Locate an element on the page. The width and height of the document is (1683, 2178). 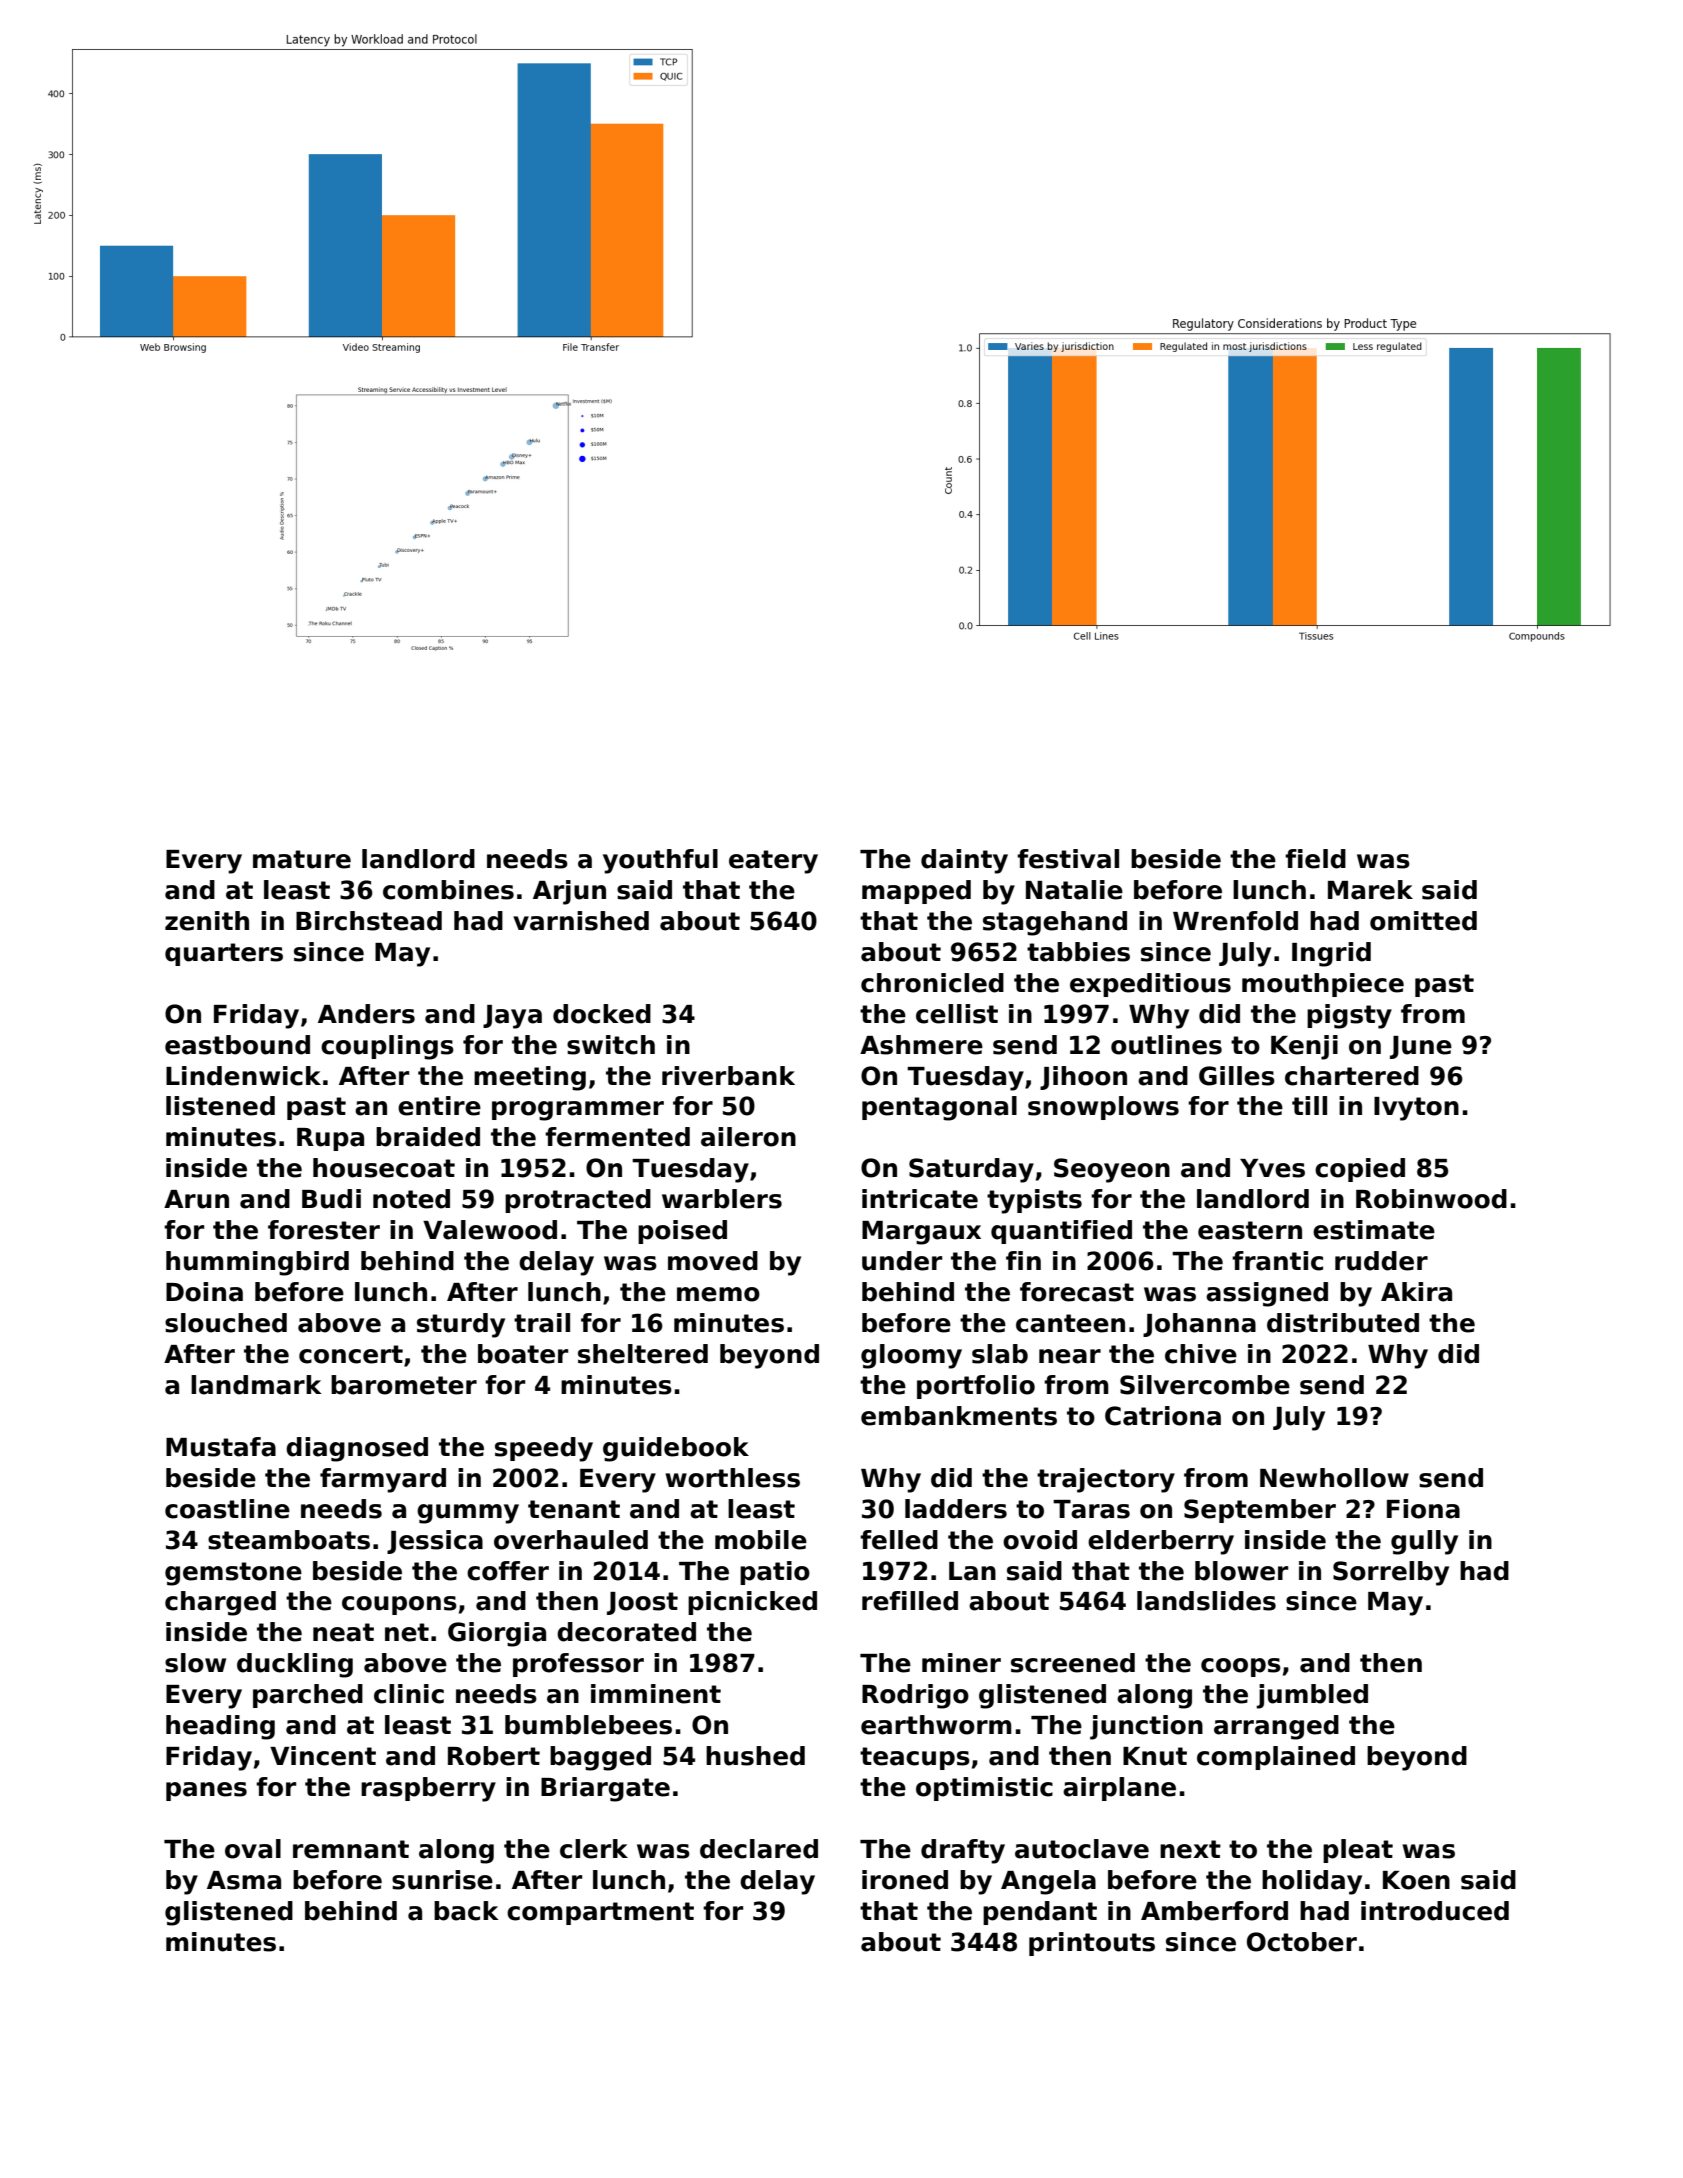
mobile is located at coordinates (761, 1540).
